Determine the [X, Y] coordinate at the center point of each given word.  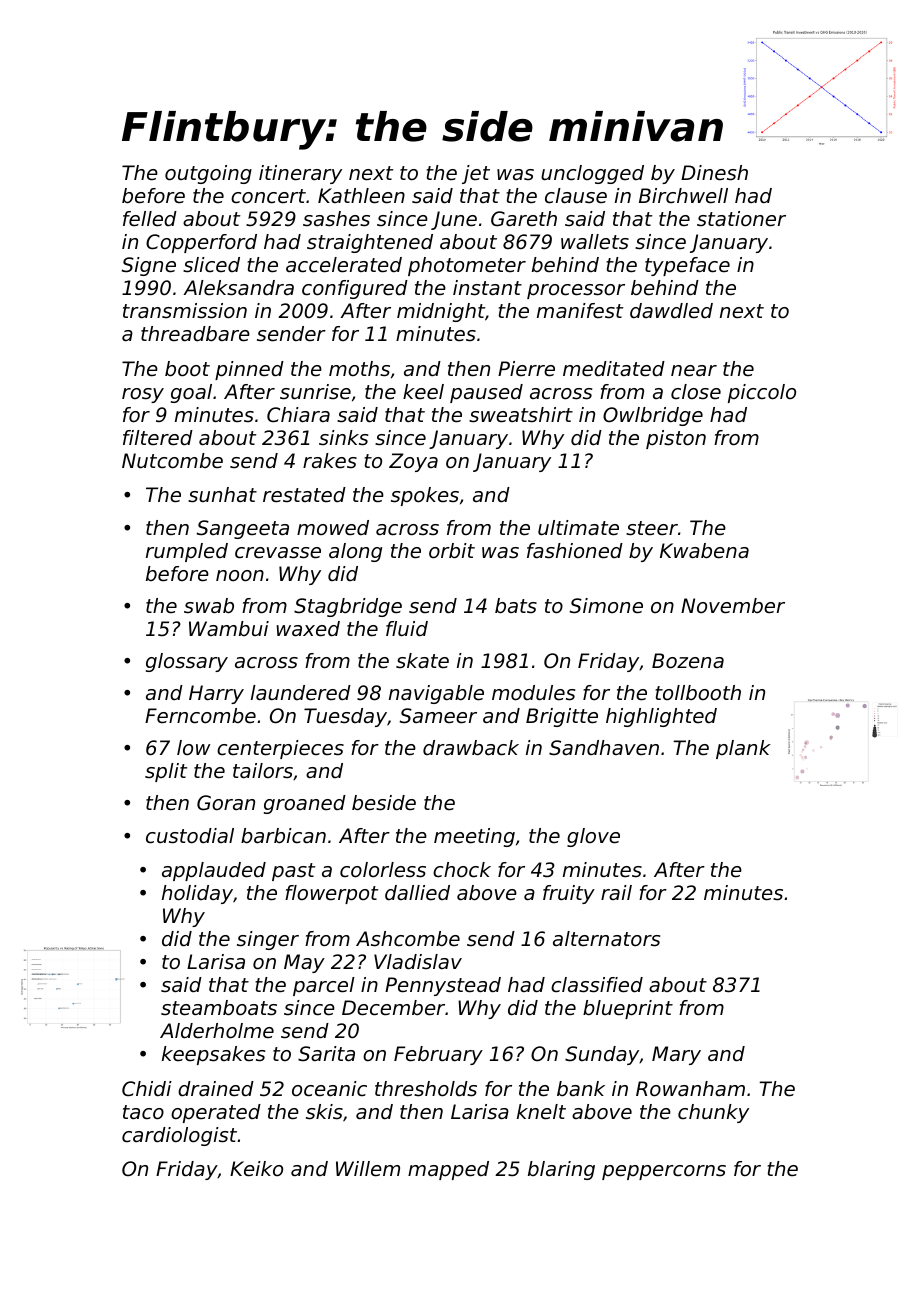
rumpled [187, 552]
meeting [474, 837]
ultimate [578, 528]
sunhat [222, 495]
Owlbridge [653, 416]
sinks [343, 438]
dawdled [671, 311]
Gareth [524, 219]
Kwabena [704, 551]
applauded [214, 871]
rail [616, 892]
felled [150, 219]
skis [324, 1112]
